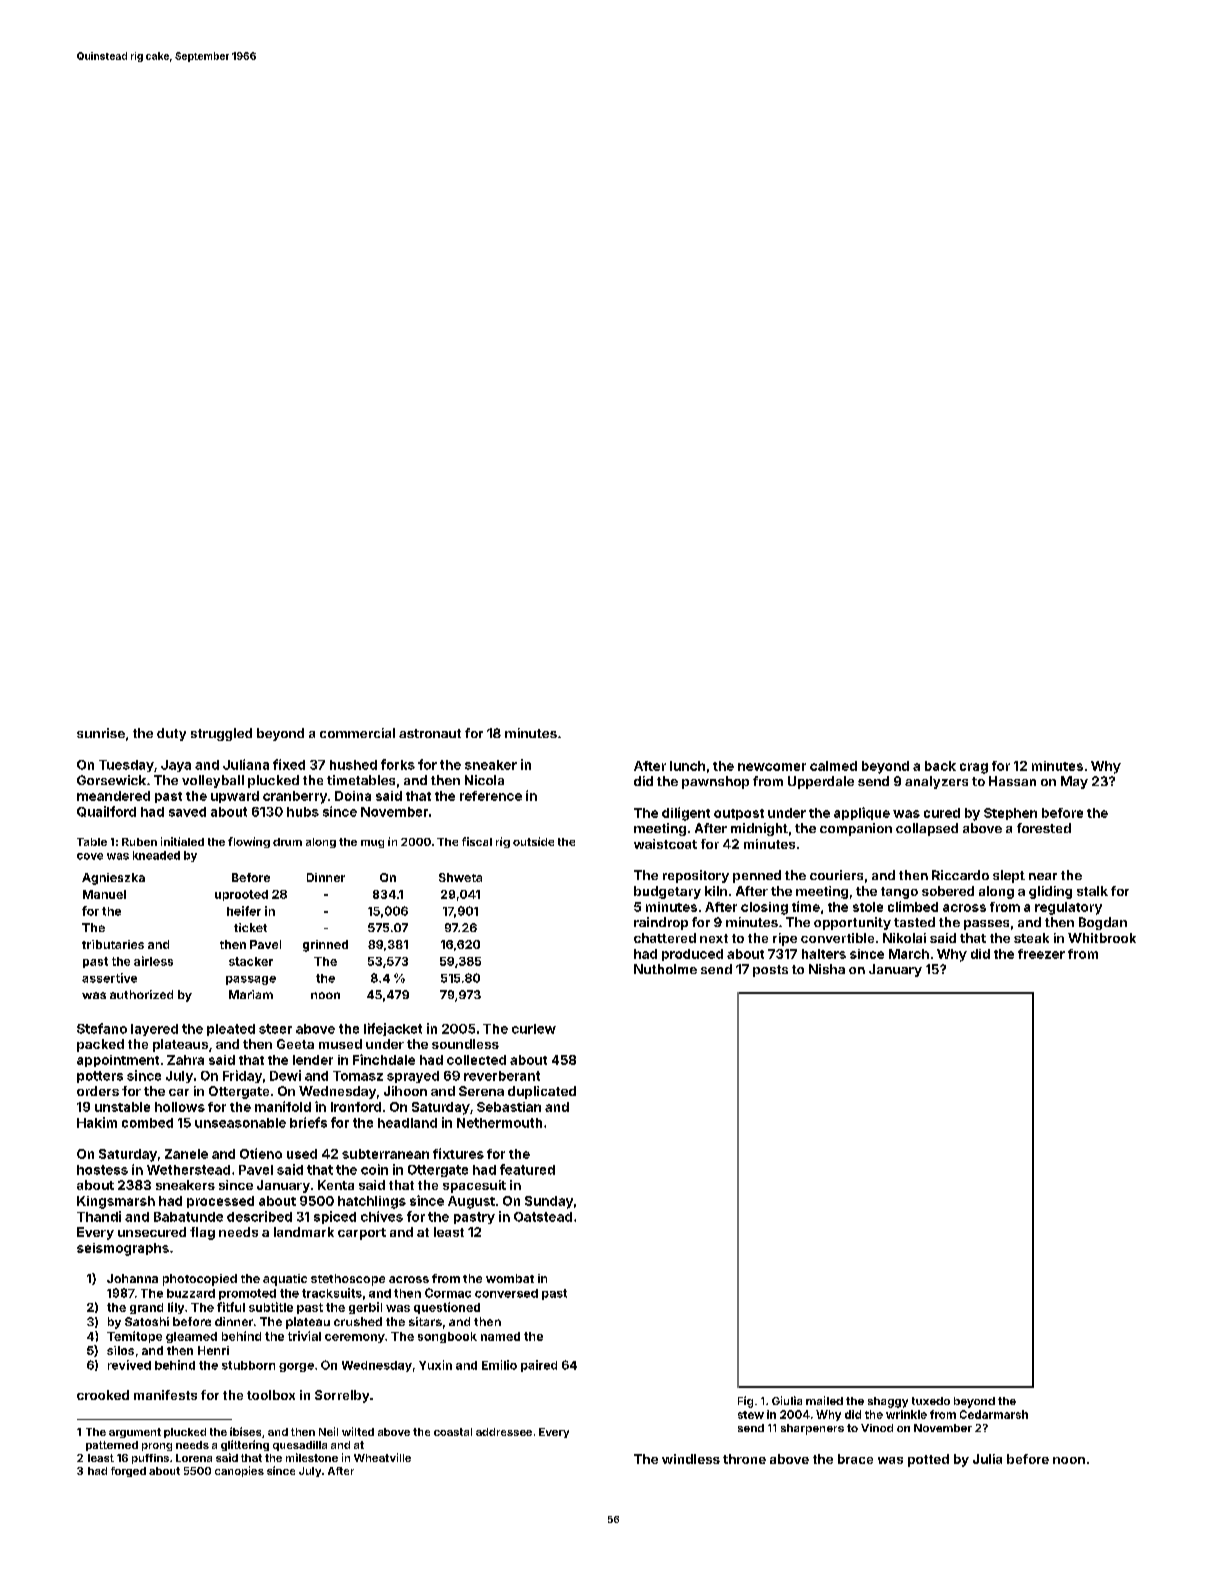 Image resolution: width=1214 pixels, height=1571 pixels. Describe the element at coordinates (665, 938) in the screenshot. I see `chattered` at that location.
